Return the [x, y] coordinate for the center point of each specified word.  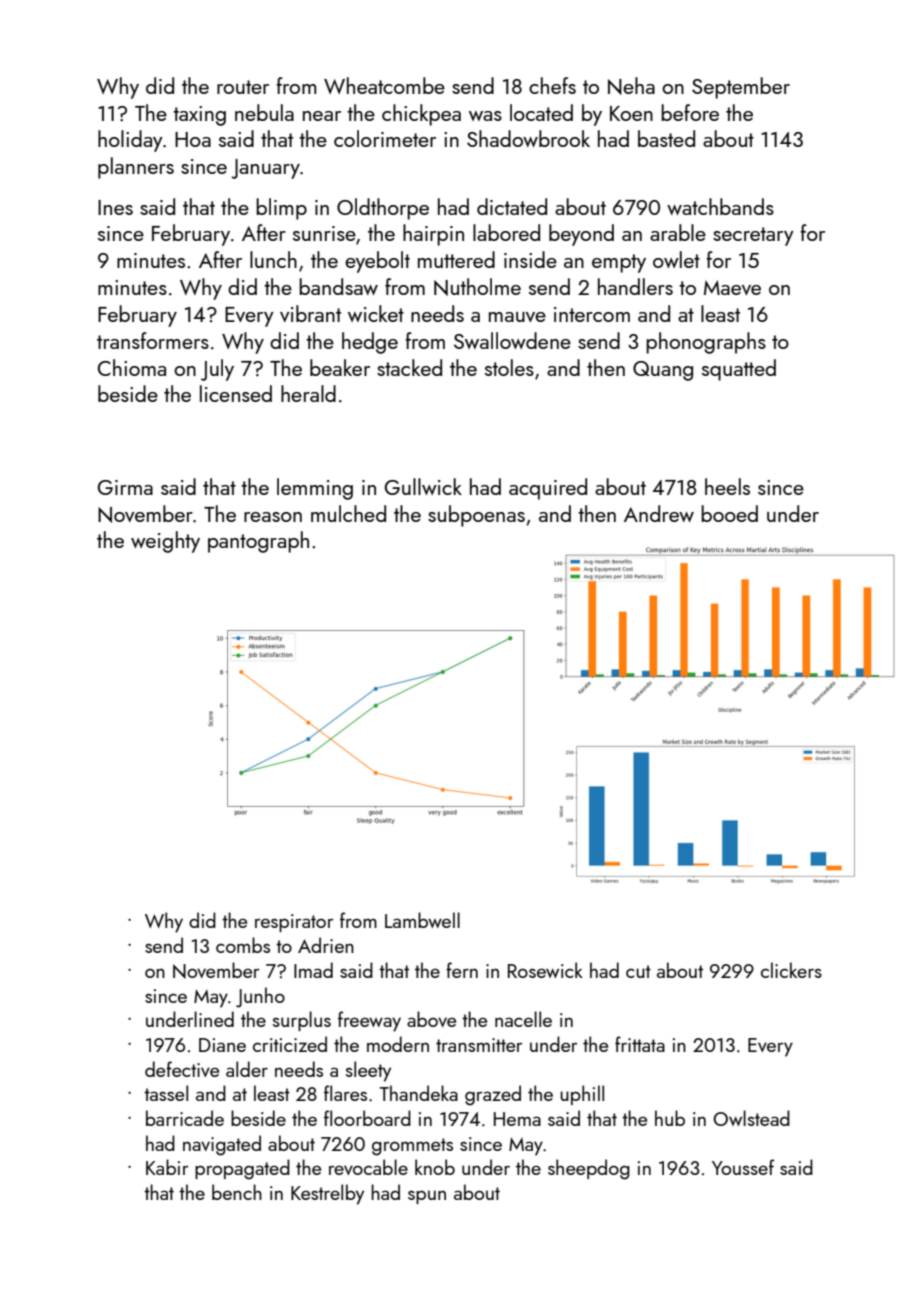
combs [243, 945]
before [690, 112]
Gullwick [423, 486]
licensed [236, 393]
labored [506, 232]
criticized [290, 1044]
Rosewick [545, 970]
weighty [165, 542]
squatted [739, 370]
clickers [791, 970]
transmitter [479, 1045]
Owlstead [751, 1118]
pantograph [258, 542]
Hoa [193, 139]
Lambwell [422, 920]
